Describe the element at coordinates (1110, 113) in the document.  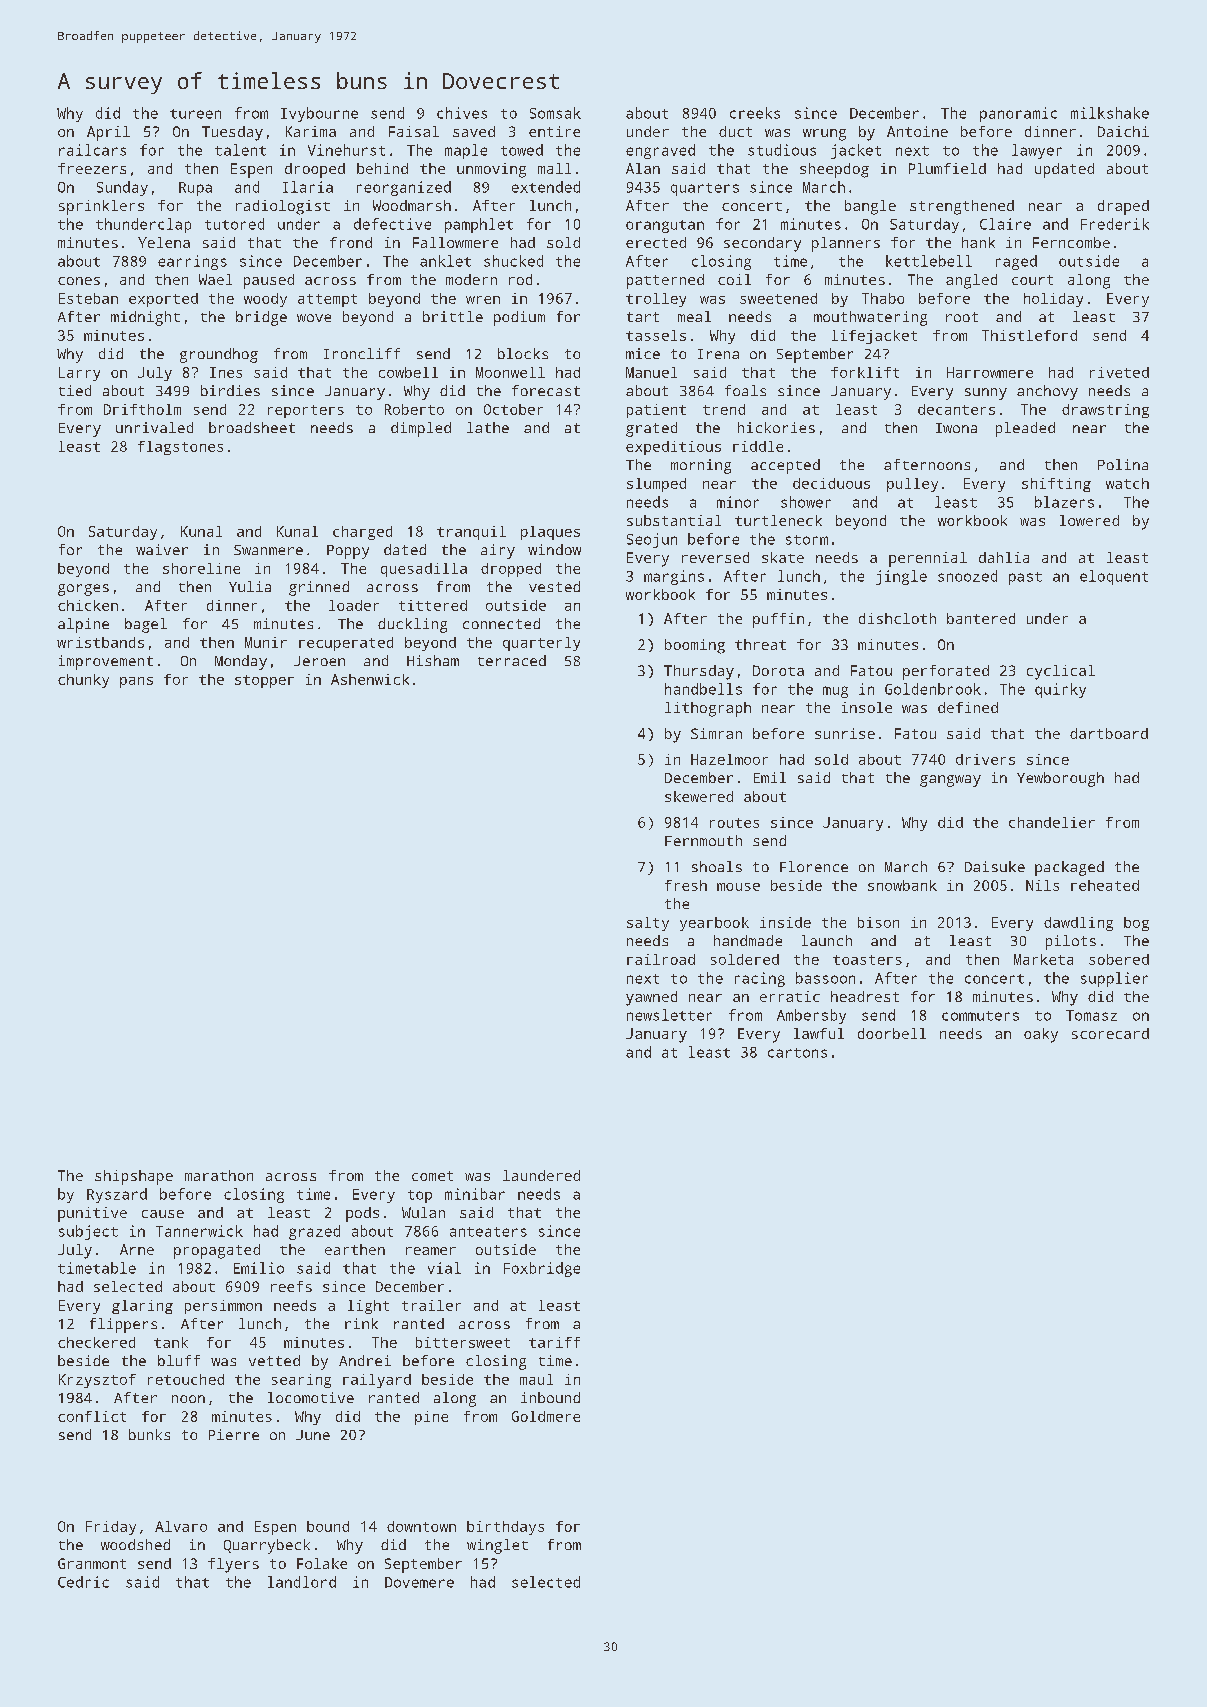
I see `milkshake` at that location.
